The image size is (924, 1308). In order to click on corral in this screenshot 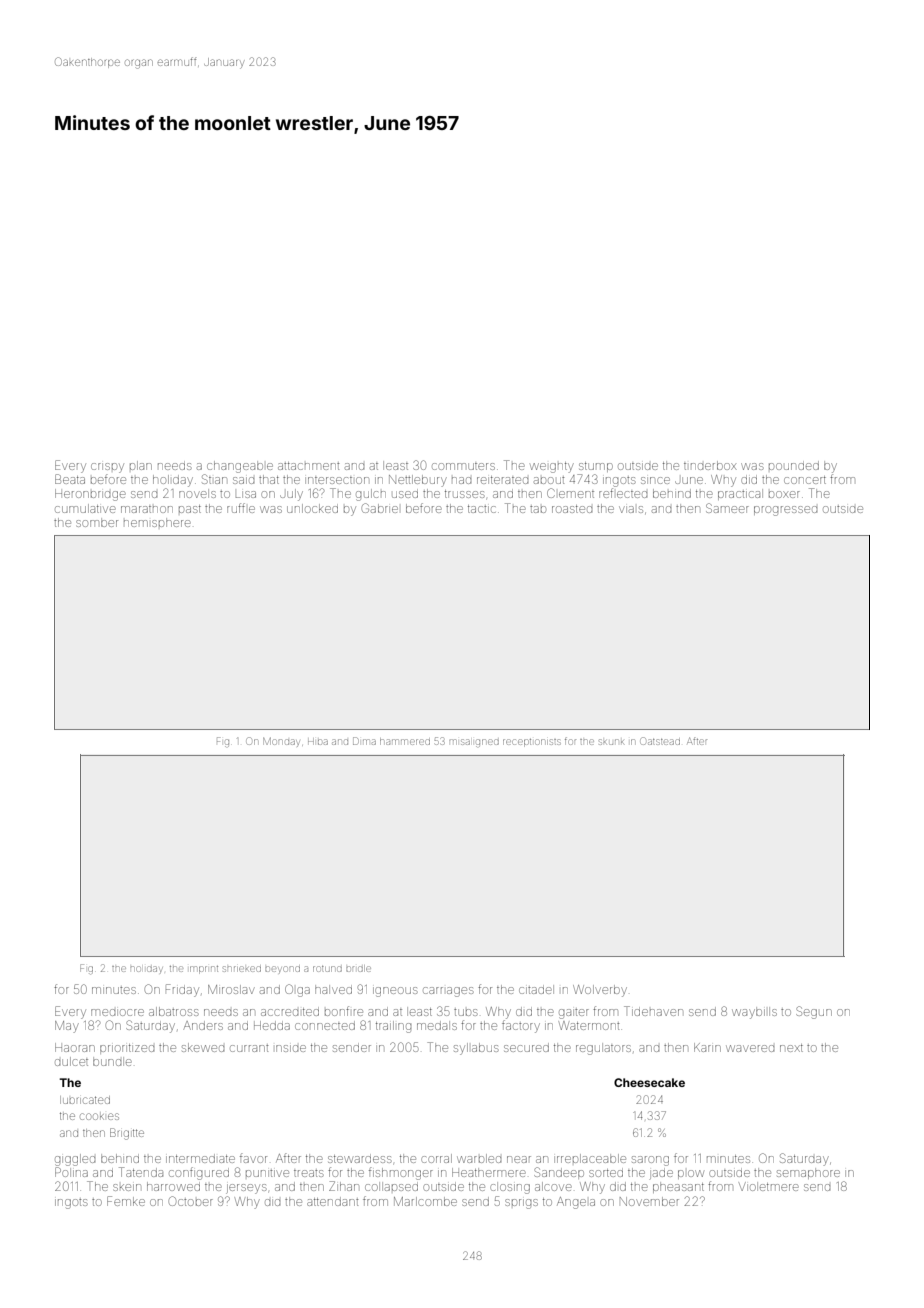, I will do `click(436, 1158)`.
